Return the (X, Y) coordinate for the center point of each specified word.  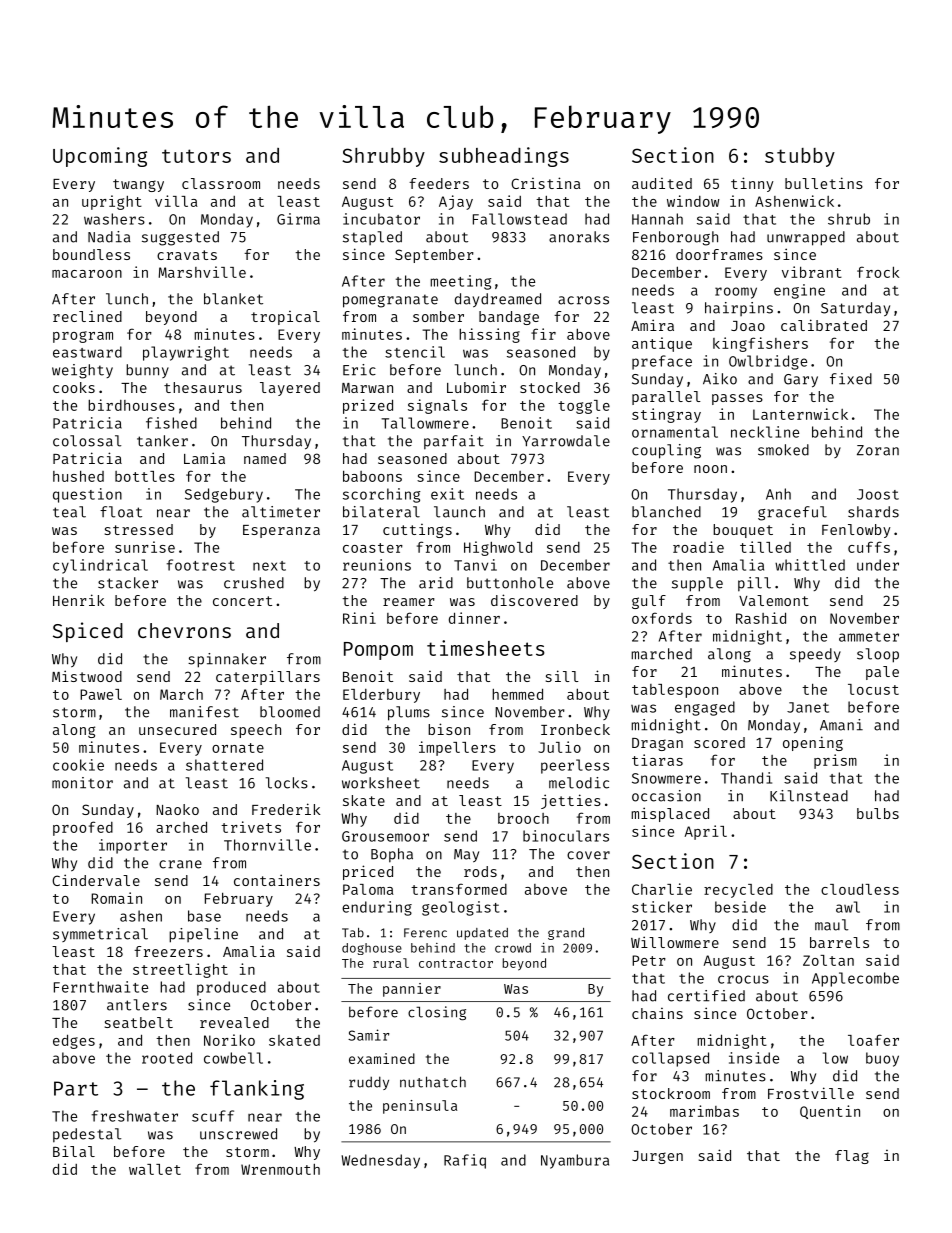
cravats (187, 255)
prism (835, 761)
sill (562, 676)
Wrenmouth (280, 1169)
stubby (800, 157)
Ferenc (425, 933)
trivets (251, 827)
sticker (662, 907)
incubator (381, 219)
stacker (128, 583)
